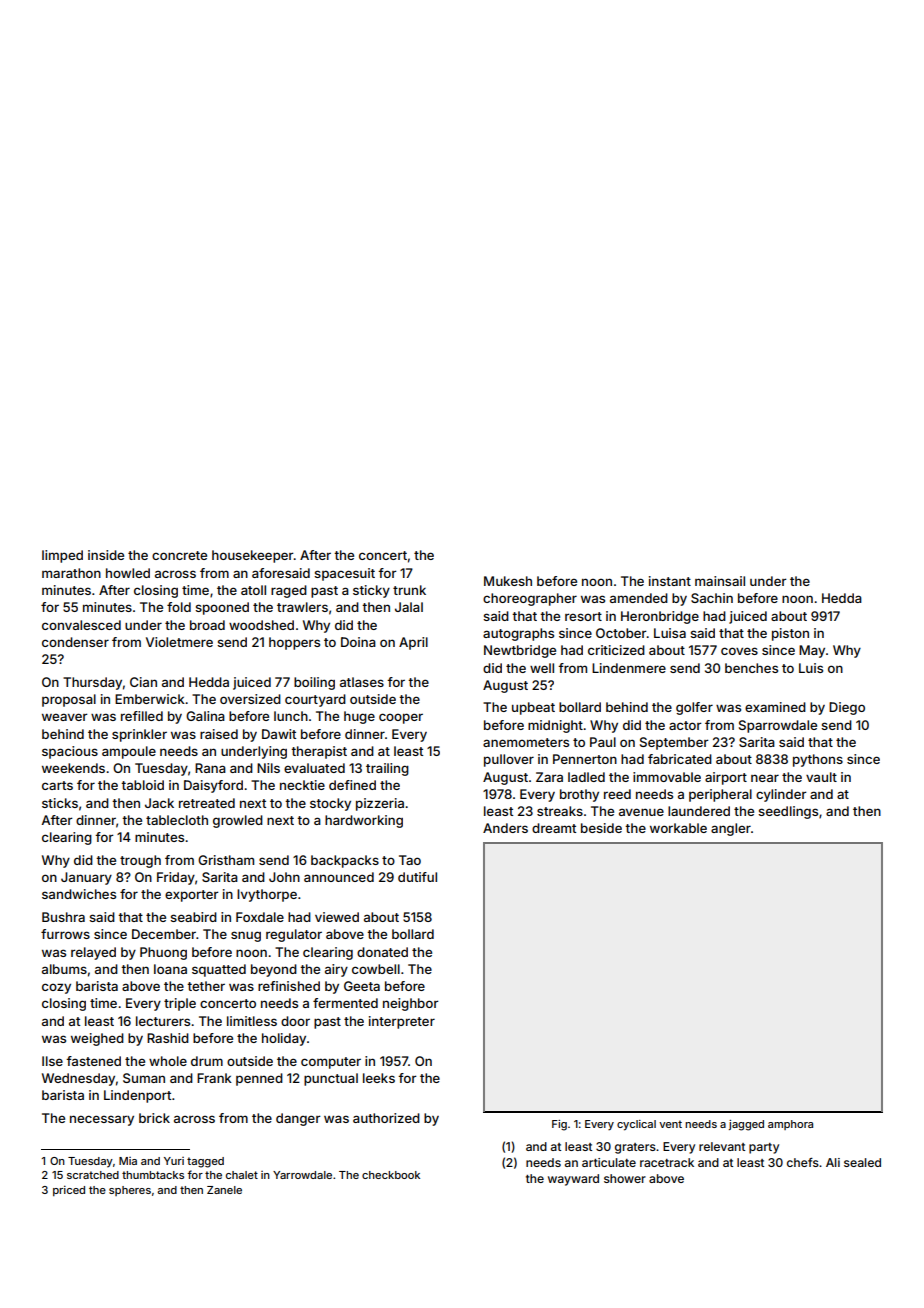  I want to click on seabird, so click(193, 917).
